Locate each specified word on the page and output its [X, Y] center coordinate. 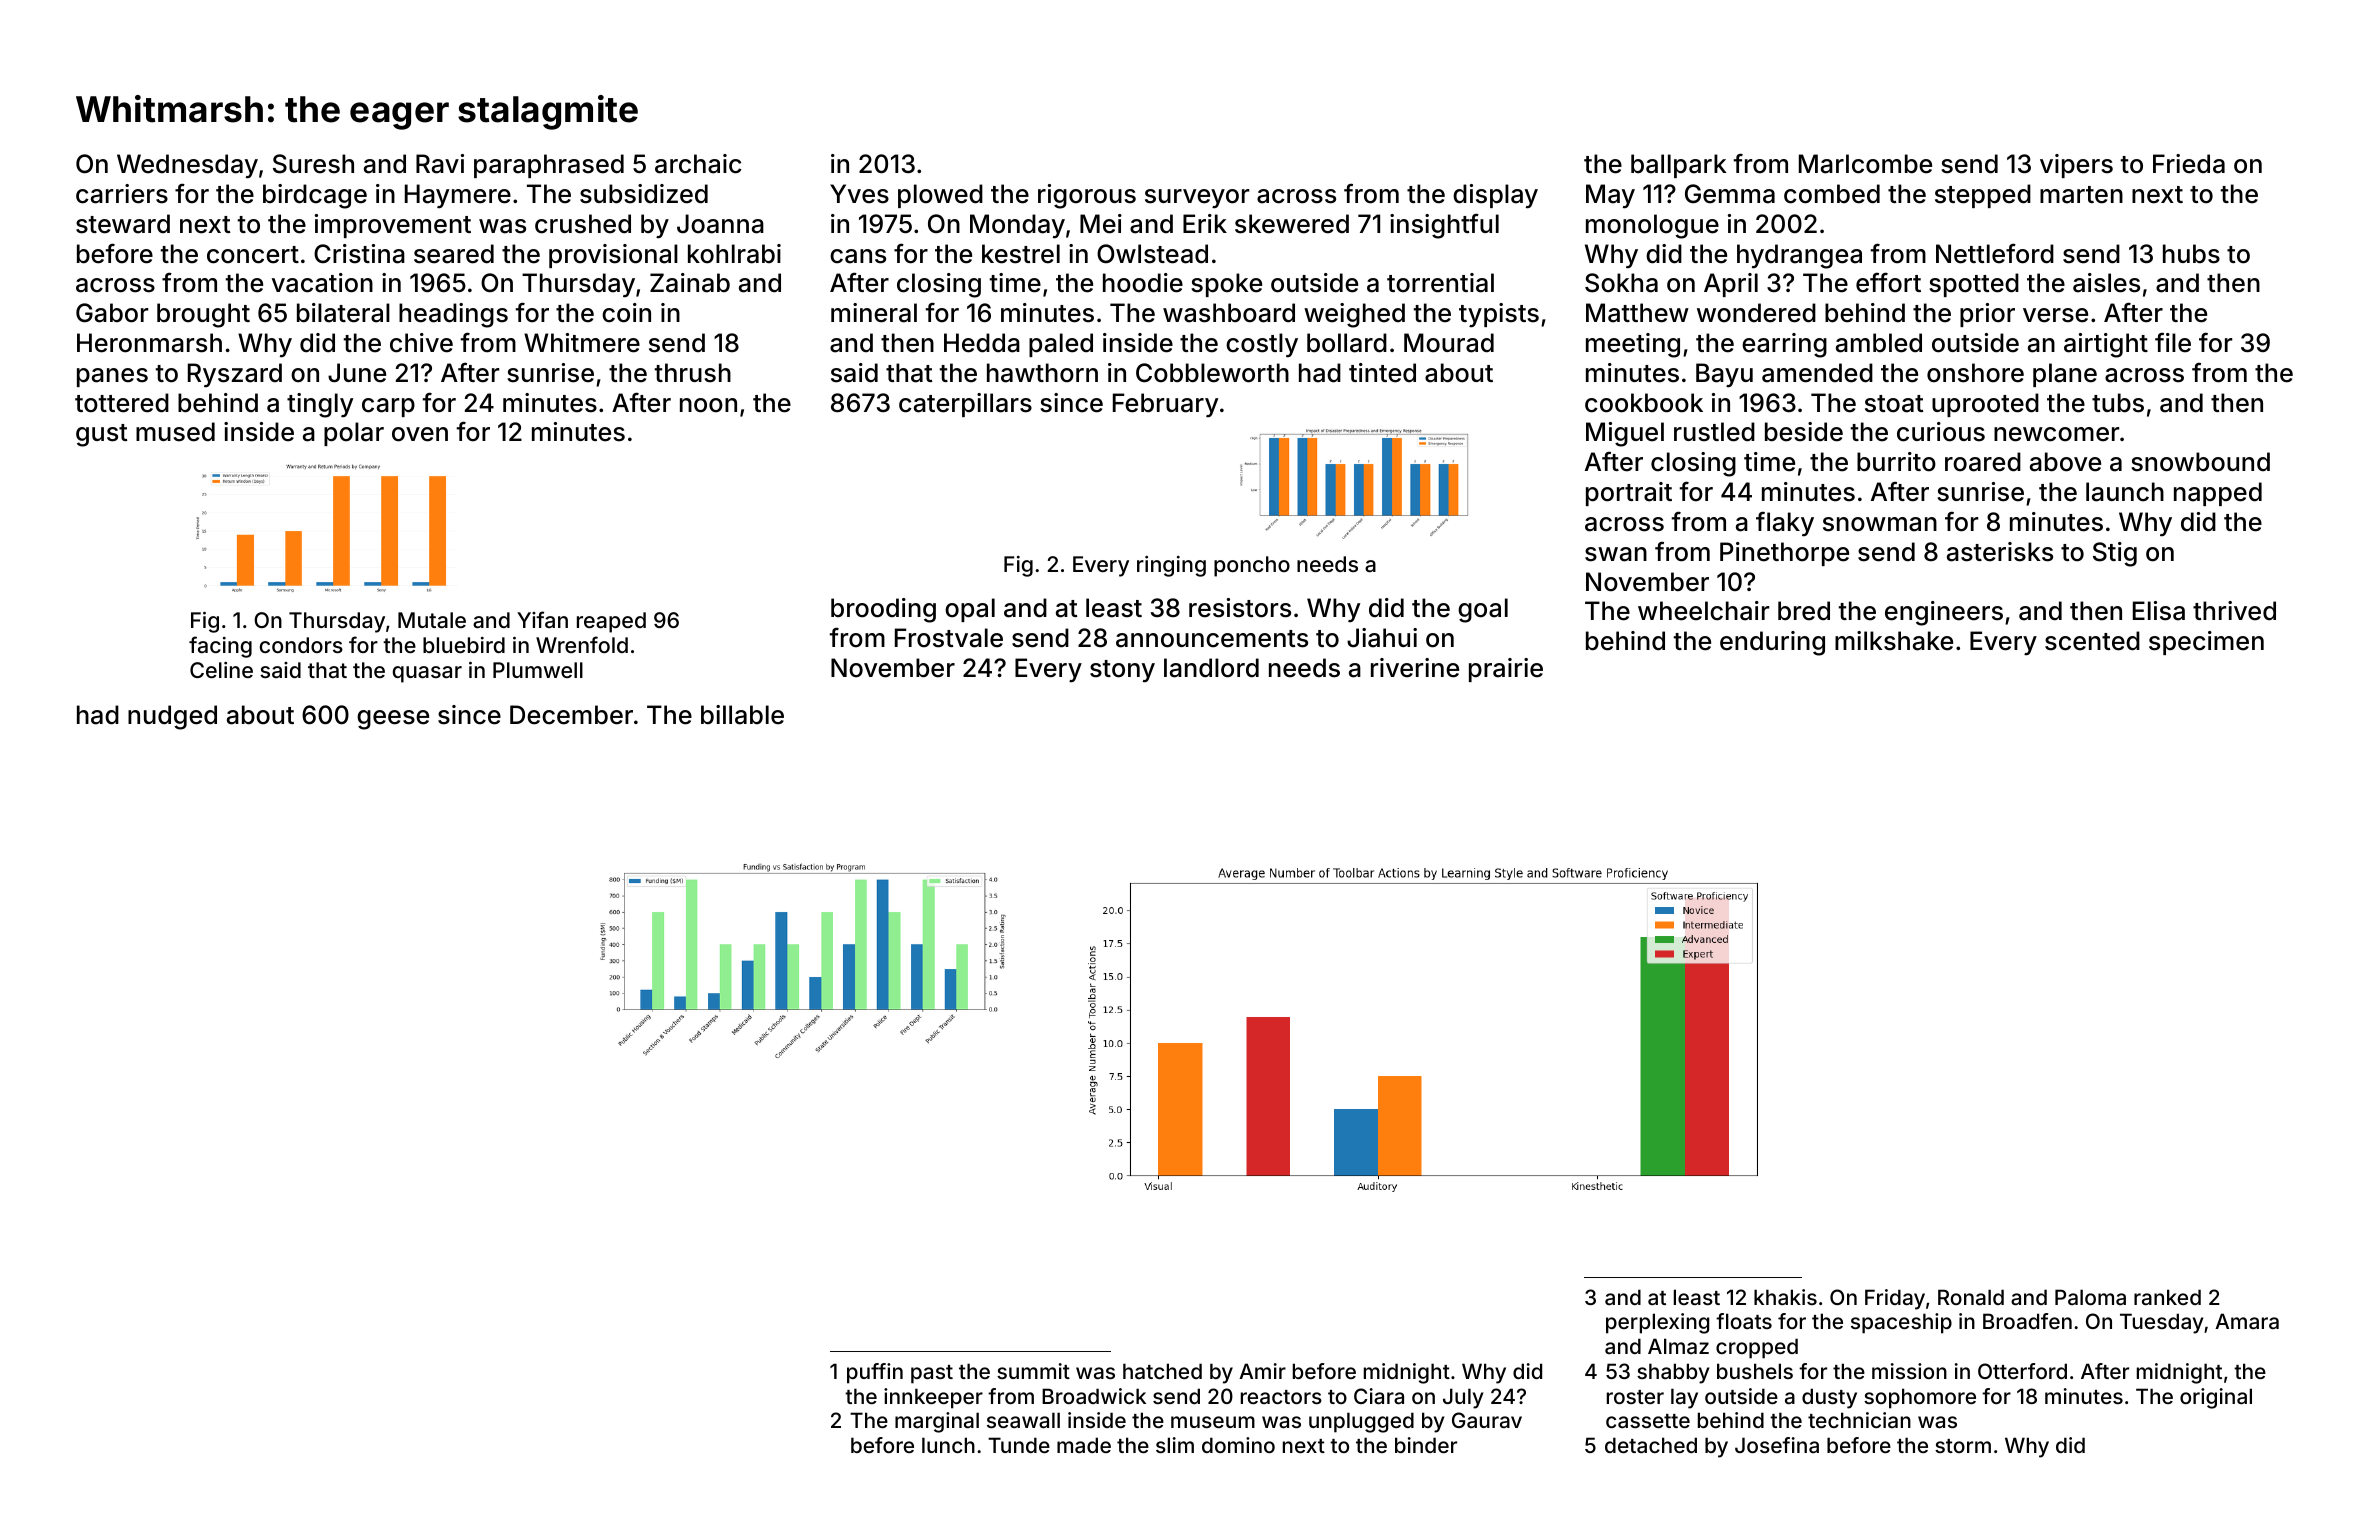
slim [1175, 1445]
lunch [948, 1445]
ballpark [1679, 166]
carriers [122, 194]
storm [1963, 1446]
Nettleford [1995, 253]
